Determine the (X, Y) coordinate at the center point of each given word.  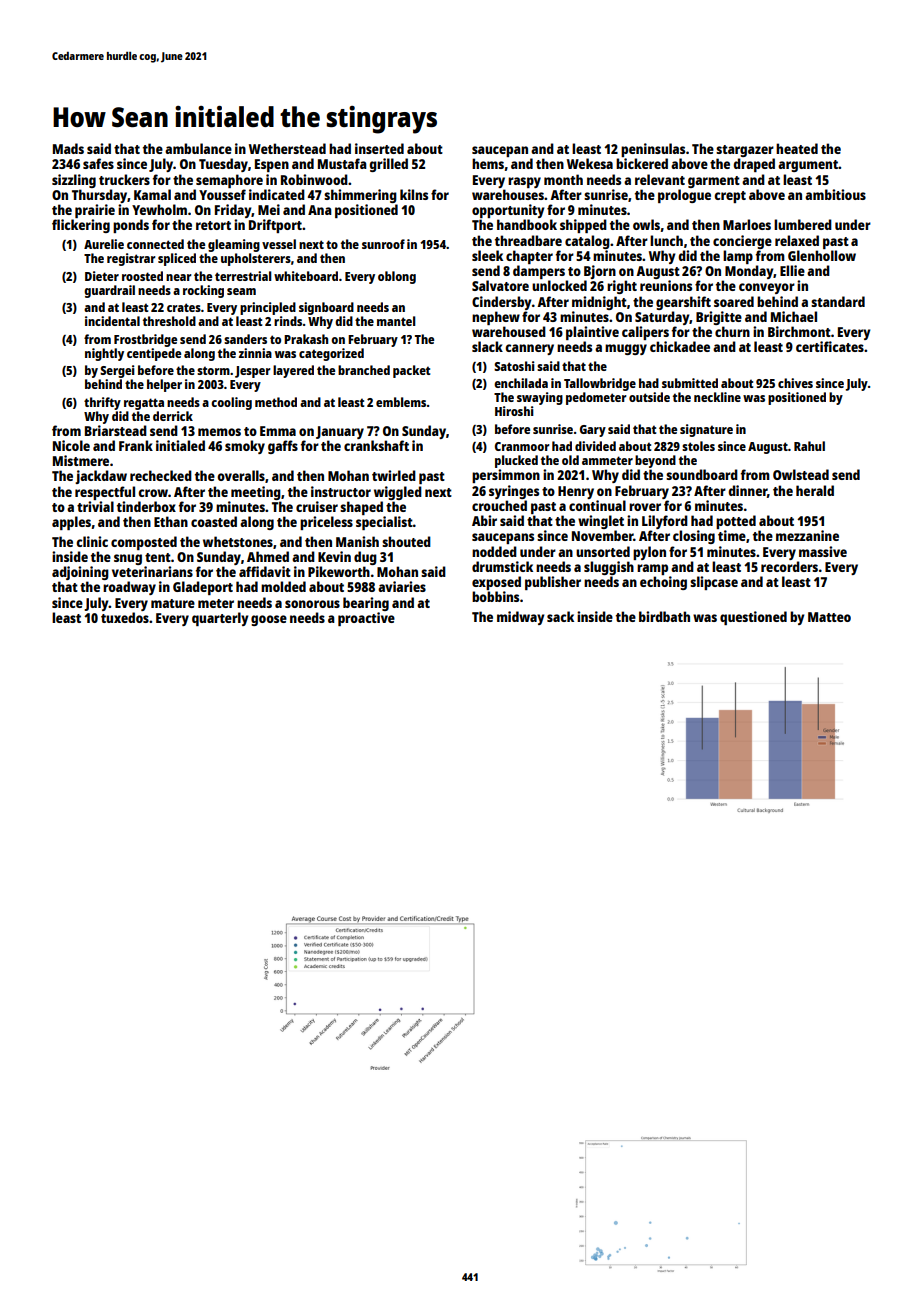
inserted (379, 148)
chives (795, 383)
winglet (601, 522)
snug (128, 559)
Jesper (253, 372)
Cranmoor (522, 446)
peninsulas (653, 150)
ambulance (198, 148)
